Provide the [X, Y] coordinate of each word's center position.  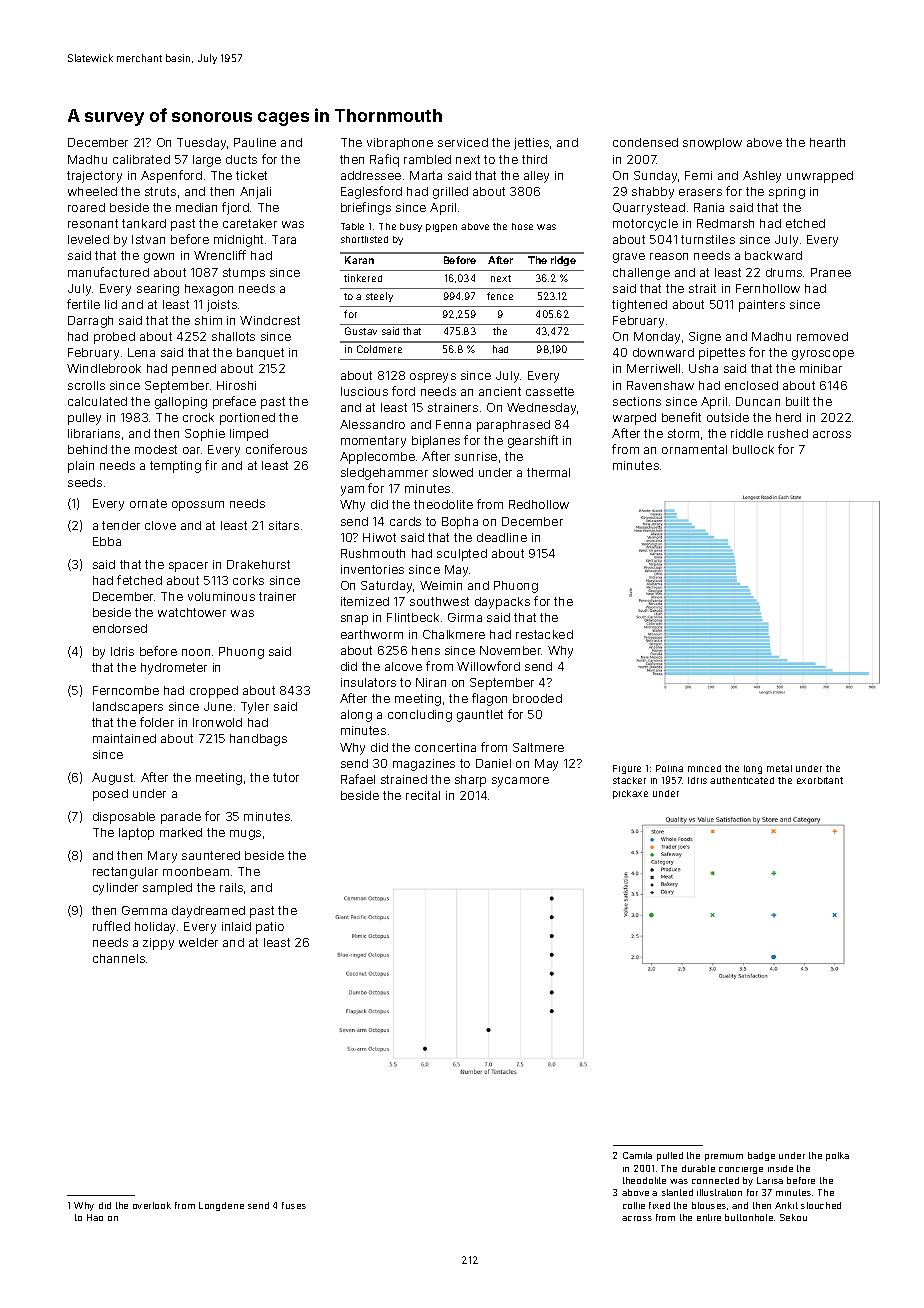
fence [500, 296]
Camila [637, 1155]
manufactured [108, 272]
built [797, 401]
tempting [175, 467]
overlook [152, 1205]
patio [270, 928]
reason [669, 256]
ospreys [433, 378]
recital [423, 795]
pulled [670, 1156]
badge [761, 1156]
